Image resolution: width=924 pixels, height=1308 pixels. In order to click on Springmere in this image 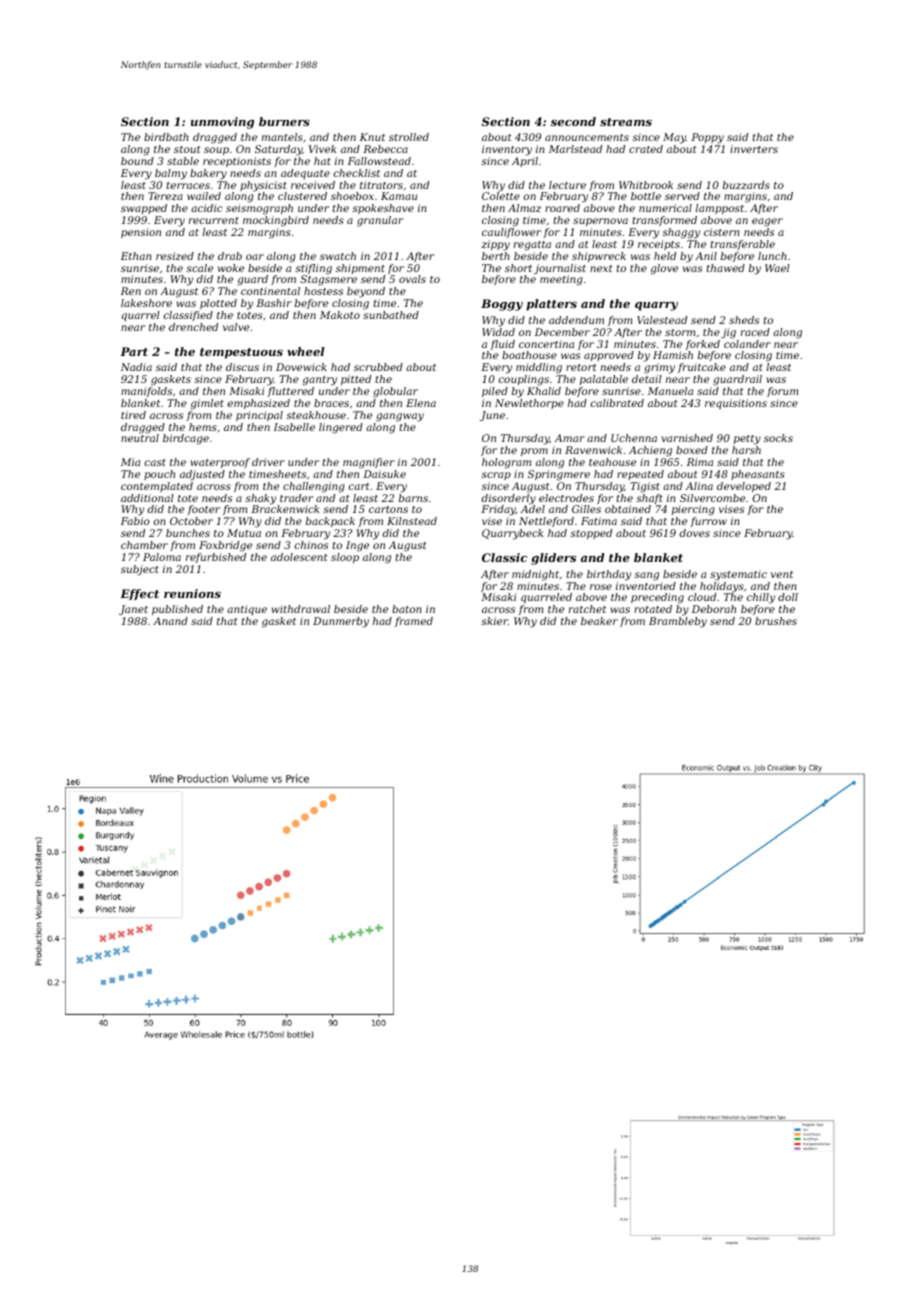, I will do `click(559, 475)`.
